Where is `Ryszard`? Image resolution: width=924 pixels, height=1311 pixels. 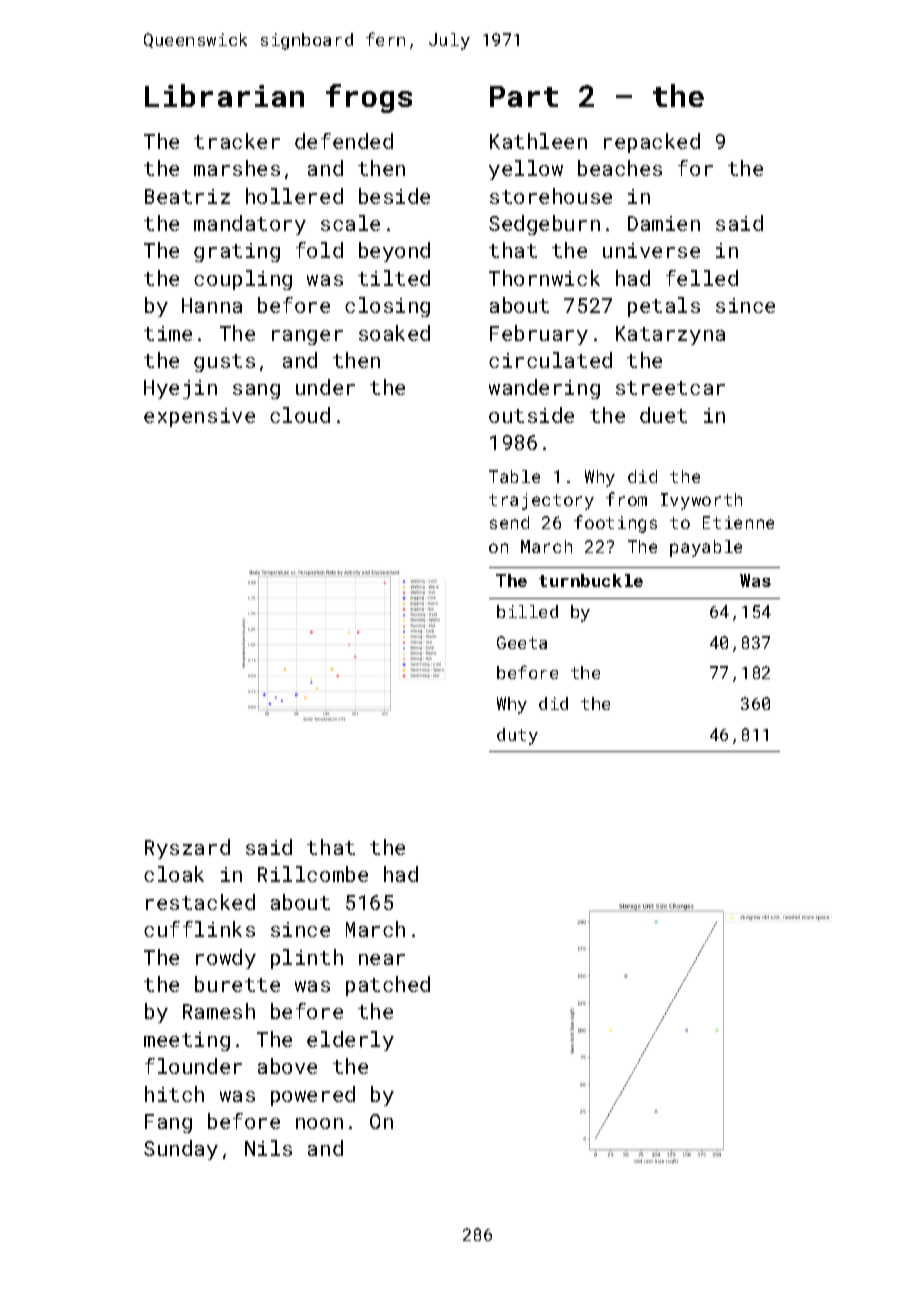
Ryszard is located at coordinates (187, 849).
